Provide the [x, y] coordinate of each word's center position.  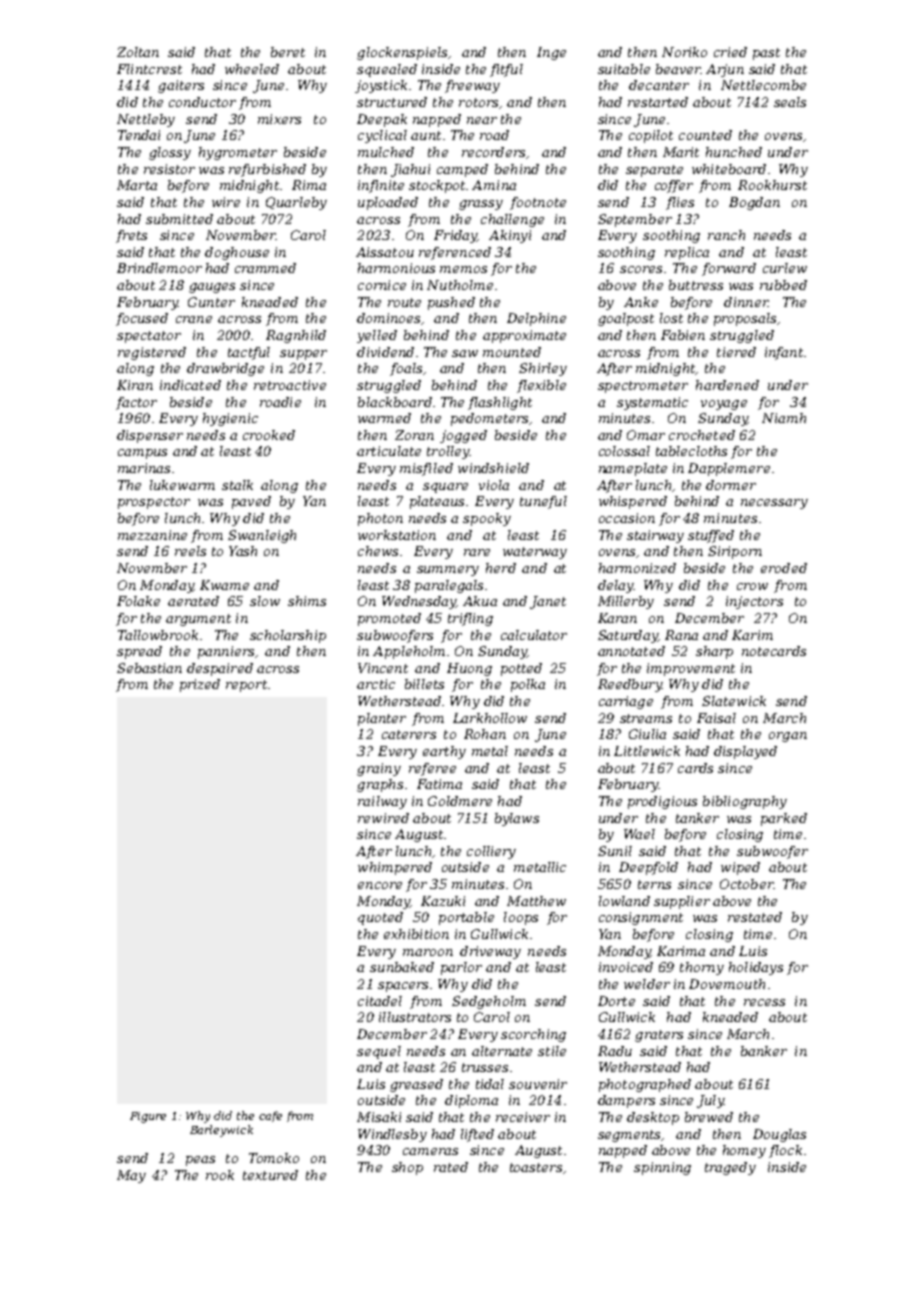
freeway [472, 86]
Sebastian [149, 668]
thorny [702, 968]
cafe [270, 1116]
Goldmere [460, 801]
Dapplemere [729, 469]
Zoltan [138, 52]
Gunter [211, 302]
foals [406, 369]
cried [730, 52]
